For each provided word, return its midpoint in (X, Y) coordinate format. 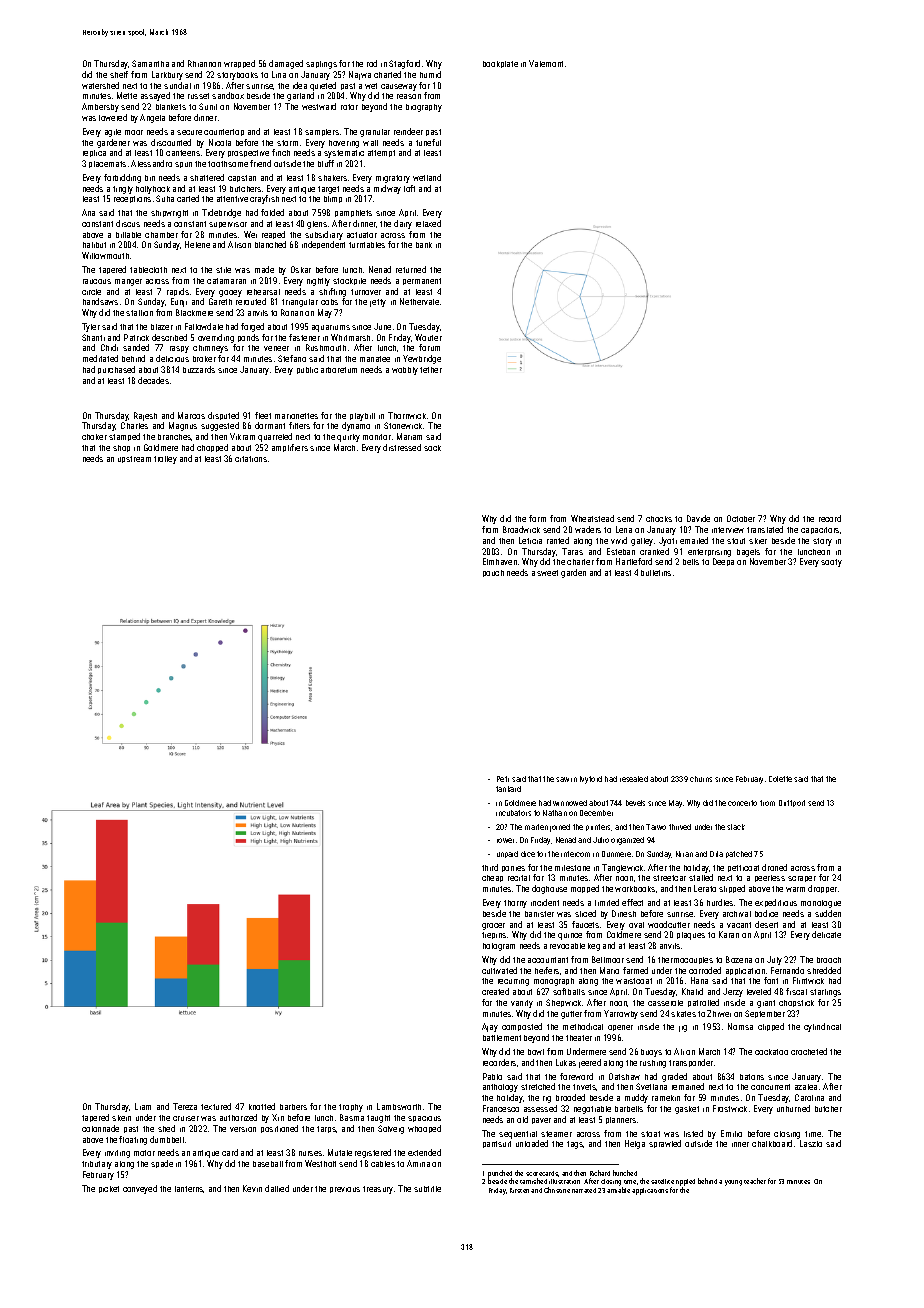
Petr (503, 779)
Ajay (490, 1027)
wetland (427, 177)
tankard (508, 789)
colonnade (100, 1128)
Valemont (546, 63)
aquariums (331, 328)
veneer (276, 348)
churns (701, 779)
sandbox (228, 95)
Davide (698, 518)
